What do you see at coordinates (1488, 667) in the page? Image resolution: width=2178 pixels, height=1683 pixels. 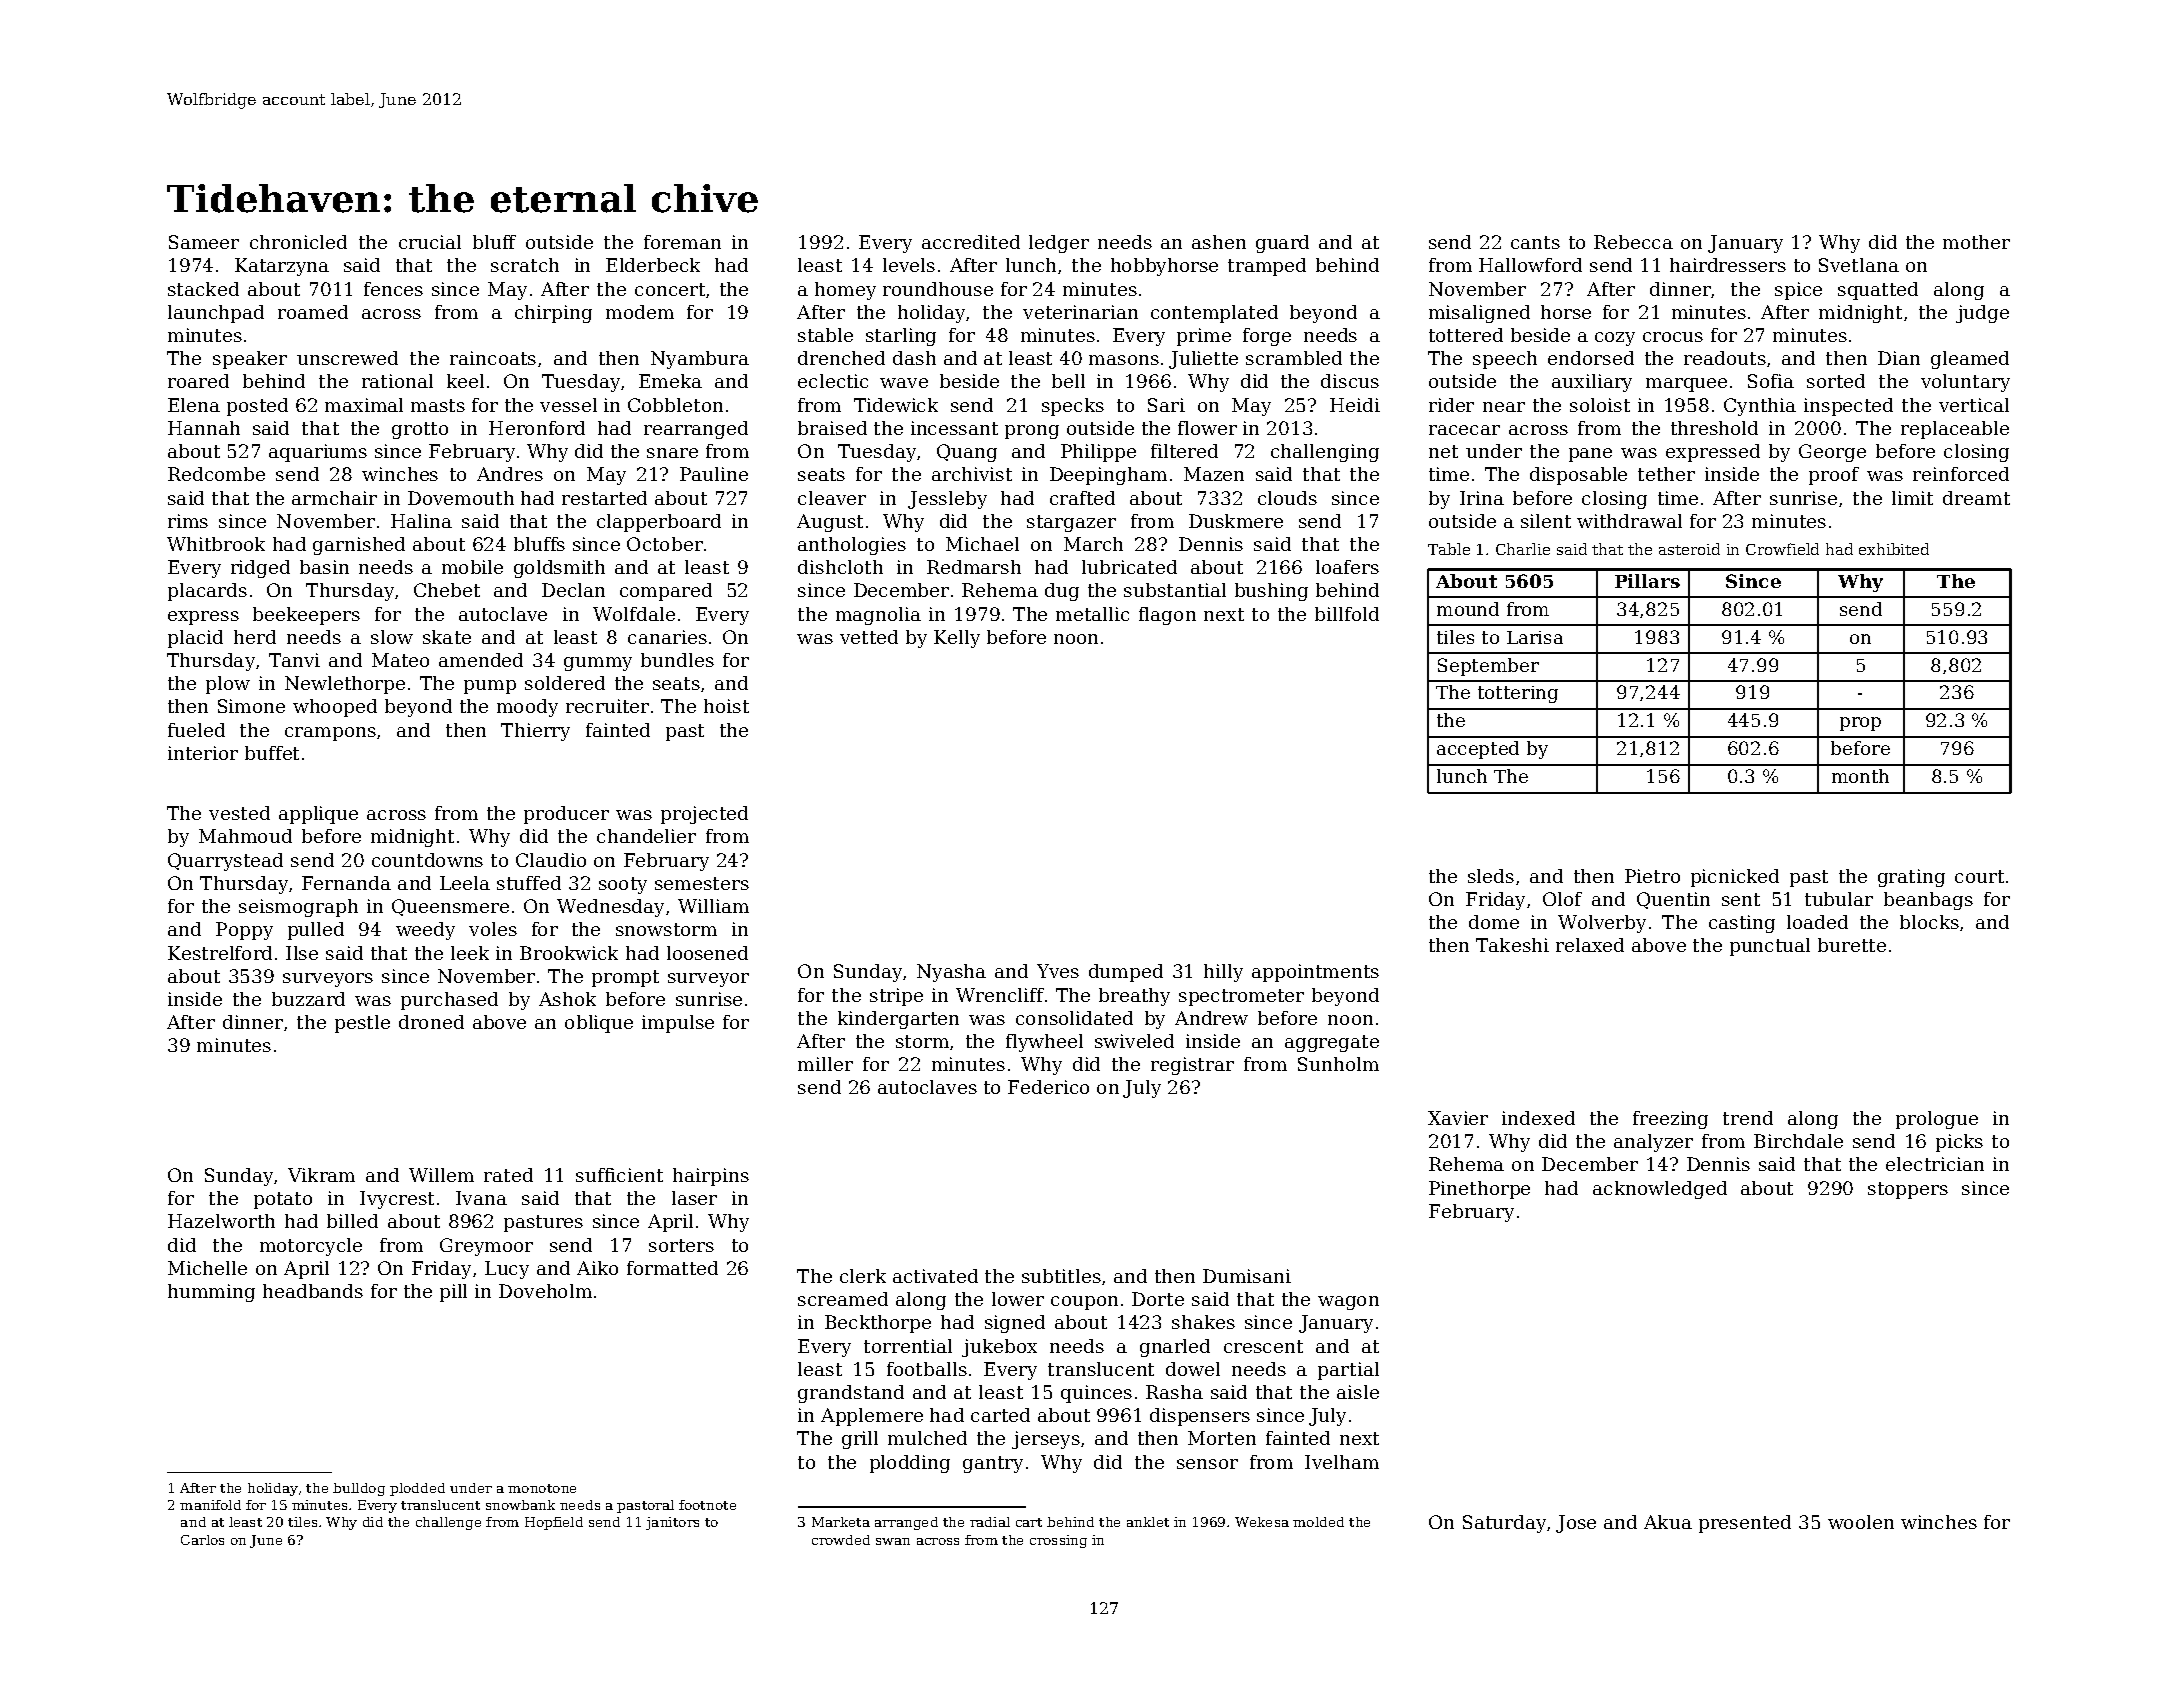 I see `September` at bounding box center [1488, 667].
